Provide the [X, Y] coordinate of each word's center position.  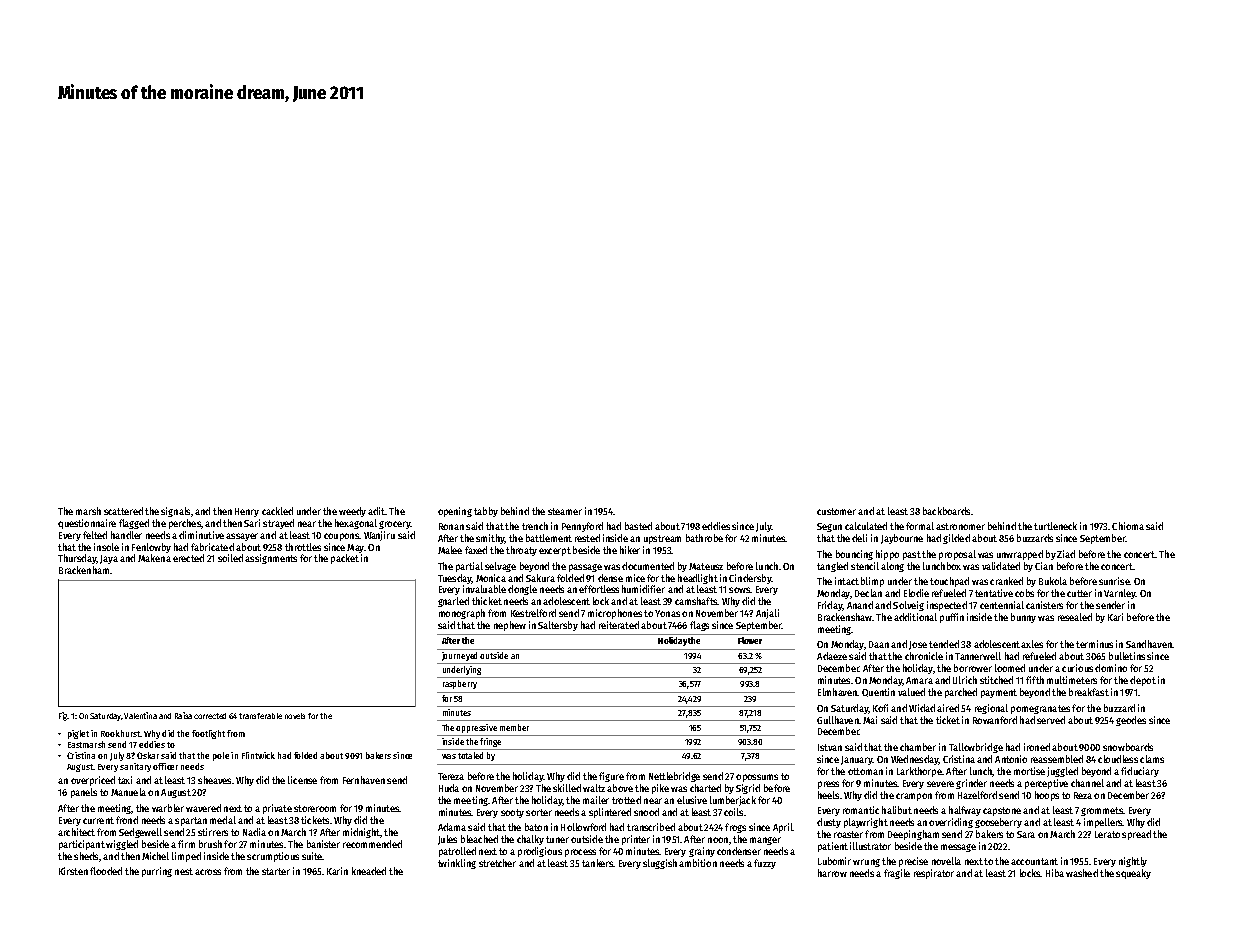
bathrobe [704, 538]
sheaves [214, 780]
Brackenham [84, 570]
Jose [918, 645]
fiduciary [1140, 772]
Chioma [1128, 526]
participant [82, 845]
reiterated [619, 625]
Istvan [830, 747]
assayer [242, 537]
